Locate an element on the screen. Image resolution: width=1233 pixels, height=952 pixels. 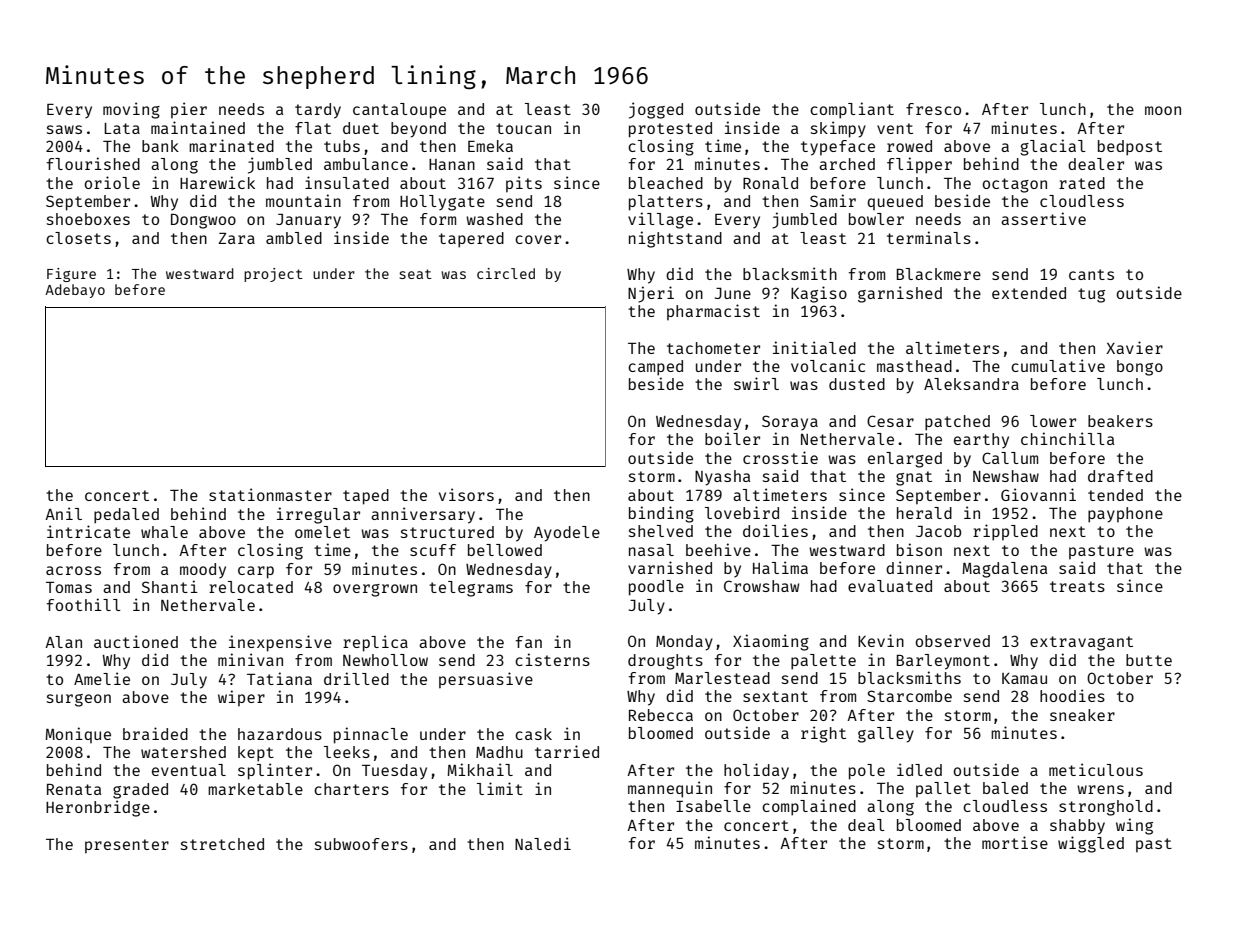
Adebayo is located at coordinates (75, 291).
